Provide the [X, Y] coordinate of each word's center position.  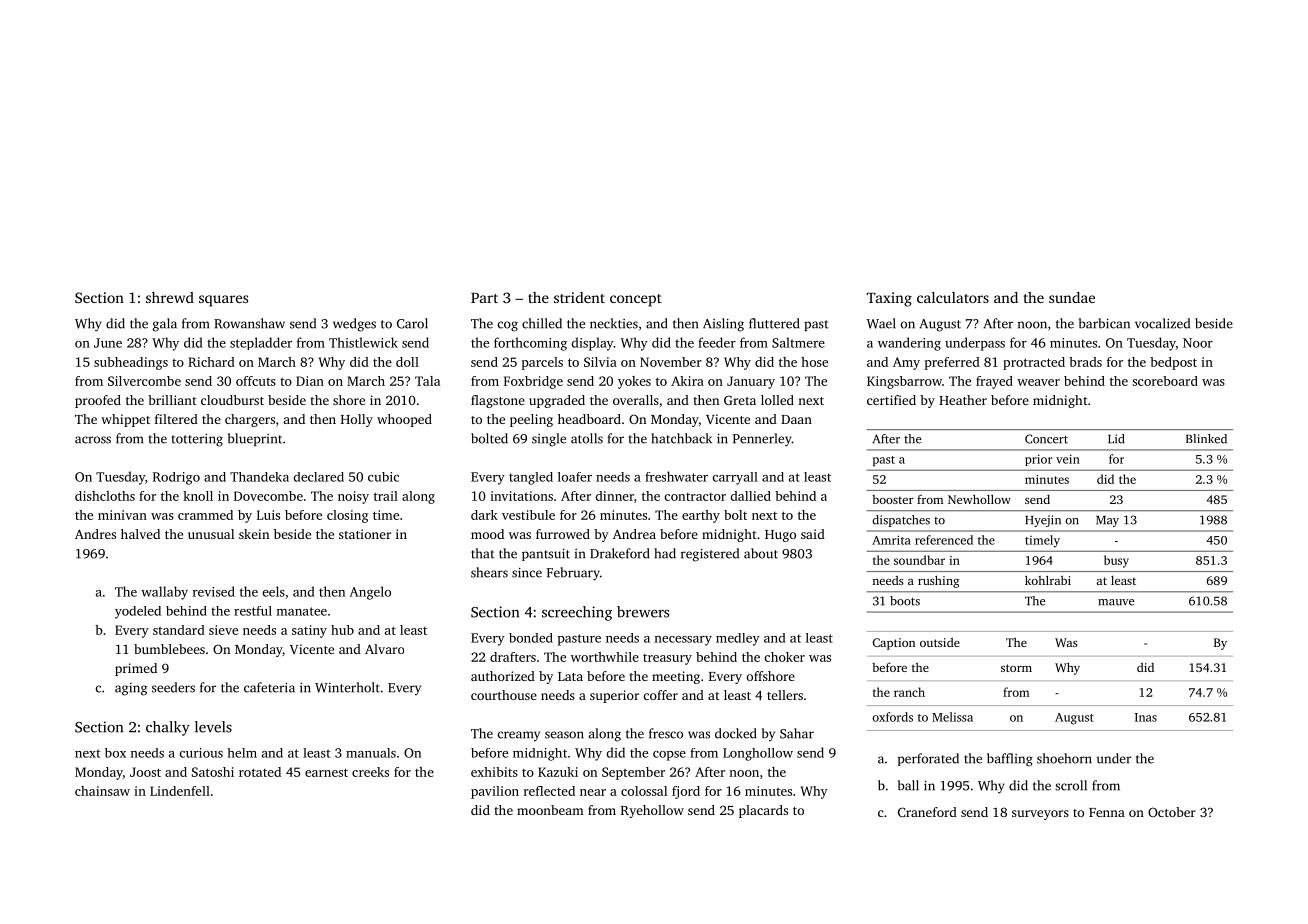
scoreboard [1165, 381]
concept [636, 300]
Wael [881, 323]
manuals [371, 753]
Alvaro [384, 649]
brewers [643, 612]
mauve [1116, 602]
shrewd [170, 297]
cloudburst [232, 400]
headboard [589, 419]
